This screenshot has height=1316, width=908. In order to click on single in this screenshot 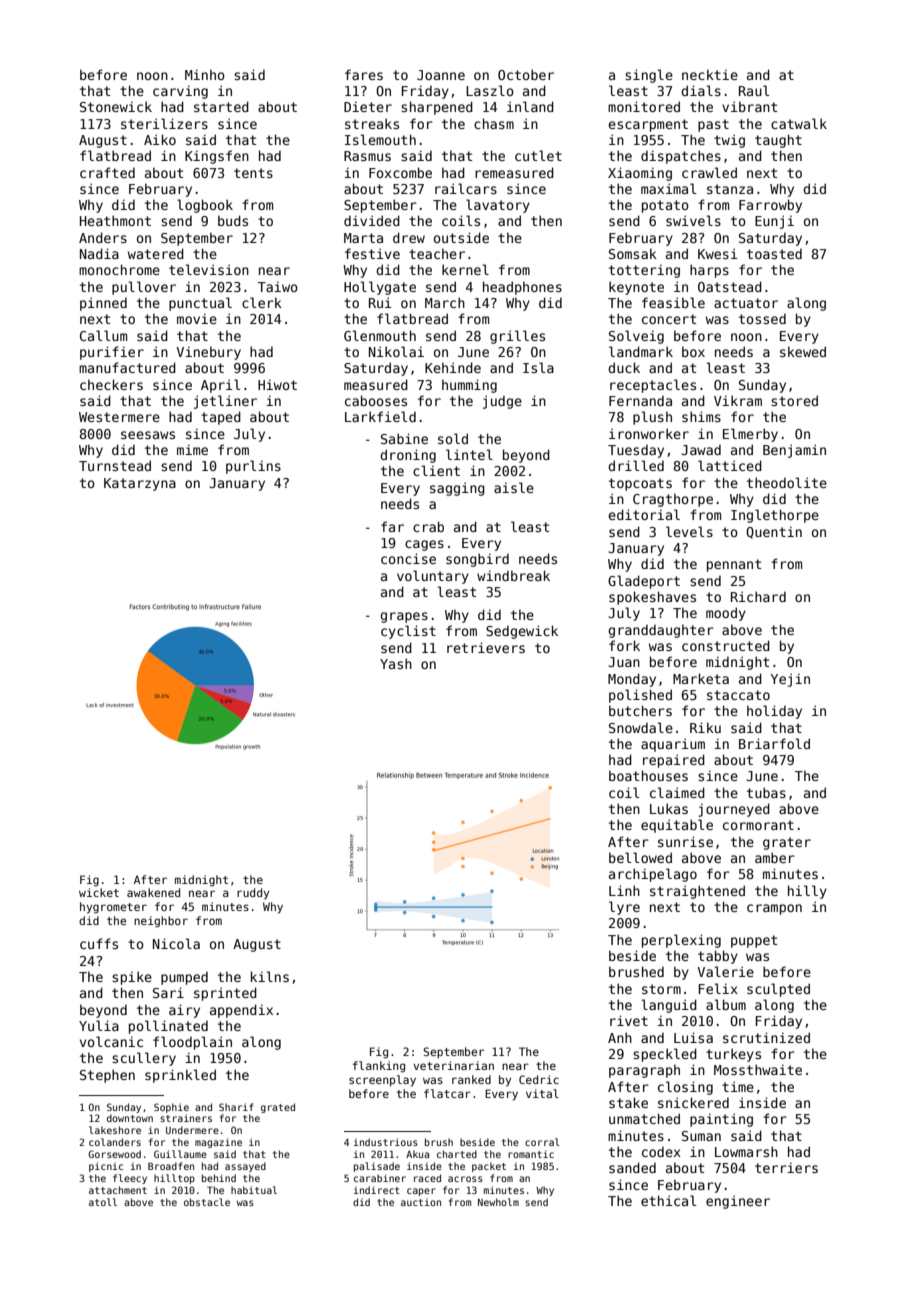, I will do `click(649, 76)`.
